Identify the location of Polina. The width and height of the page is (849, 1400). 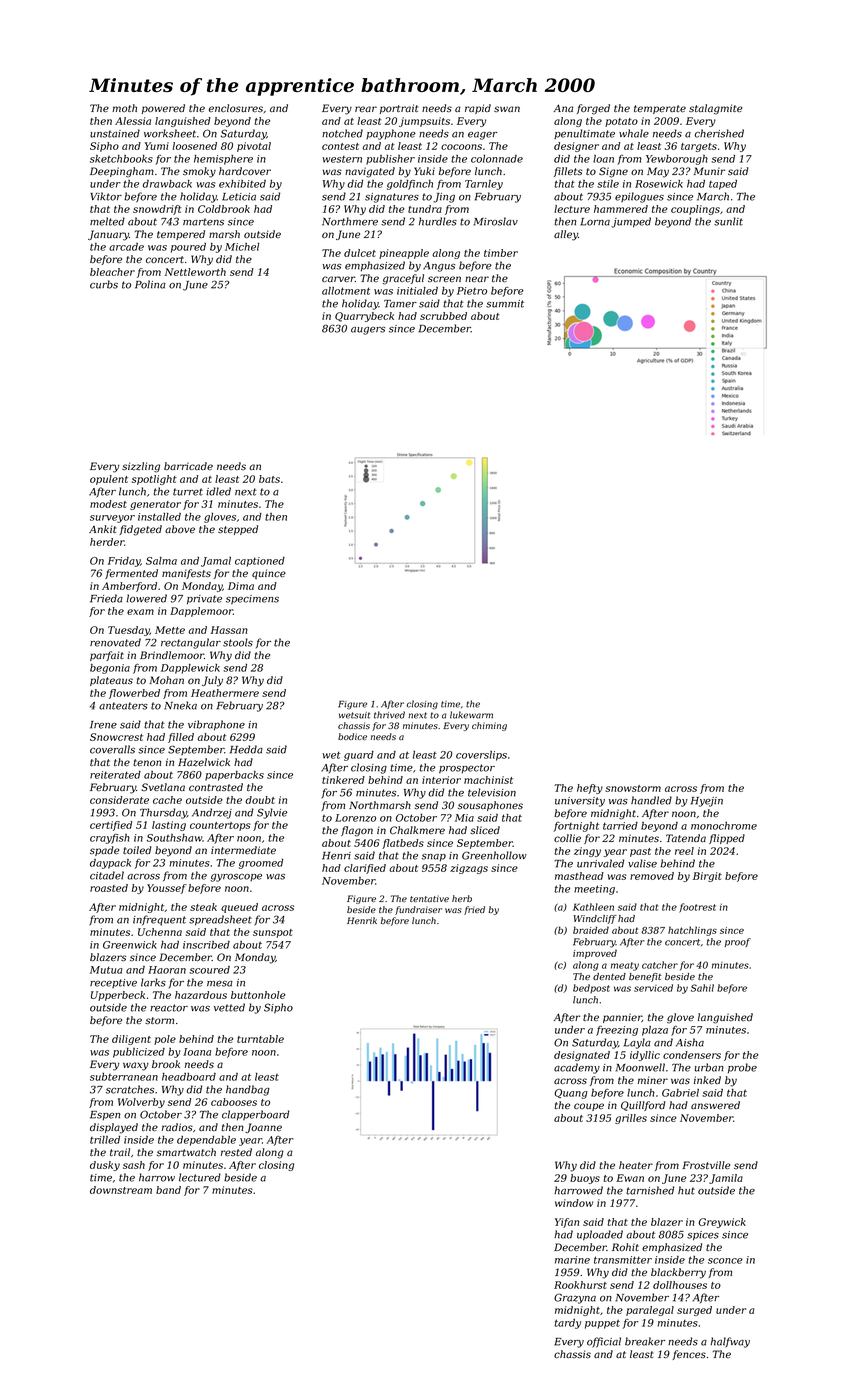
(150, 284).
